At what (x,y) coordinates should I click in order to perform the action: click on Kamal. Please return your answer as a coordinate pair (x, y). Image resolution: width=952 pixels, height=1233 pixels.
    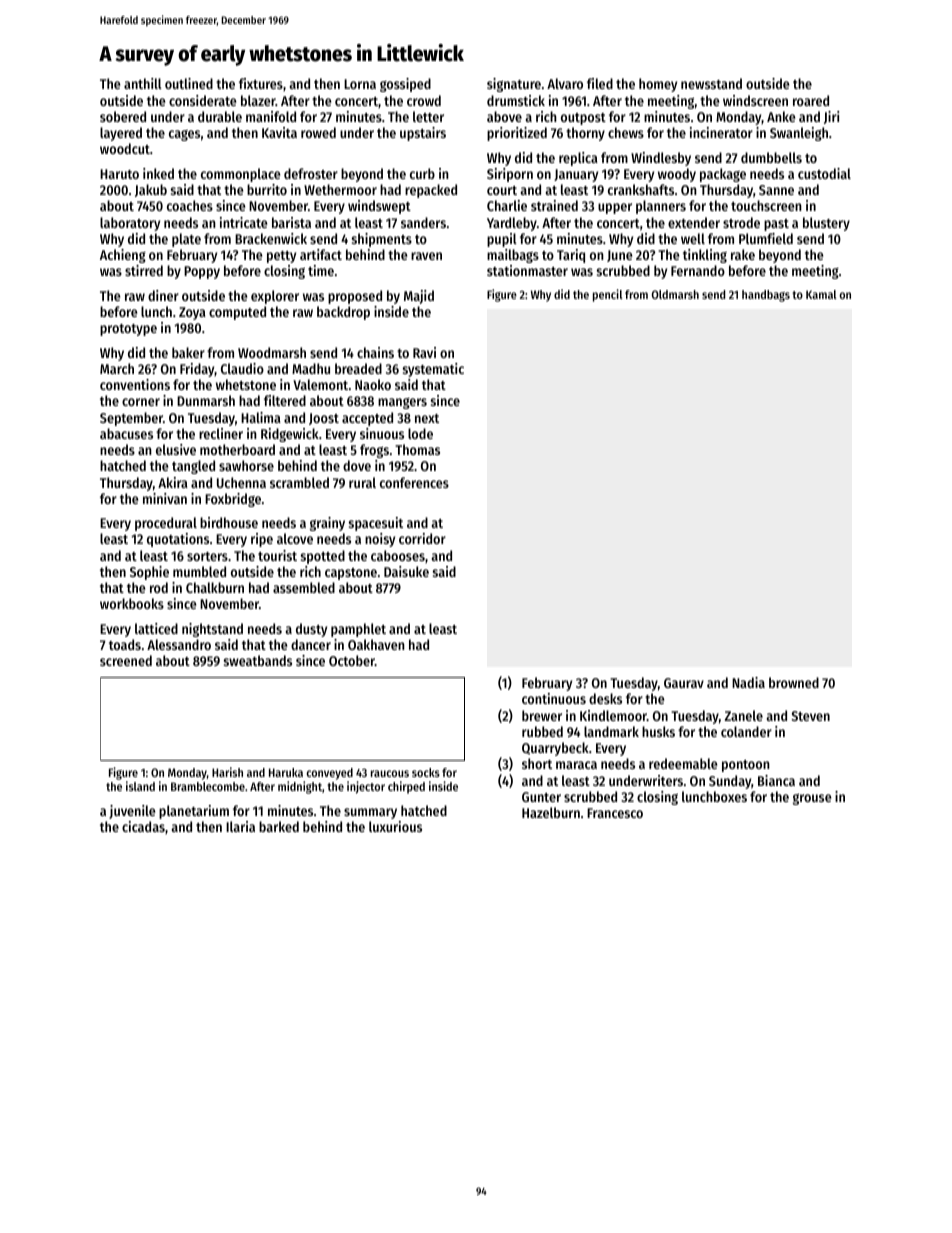
    Looking at the image, I should click on (821, 294).
